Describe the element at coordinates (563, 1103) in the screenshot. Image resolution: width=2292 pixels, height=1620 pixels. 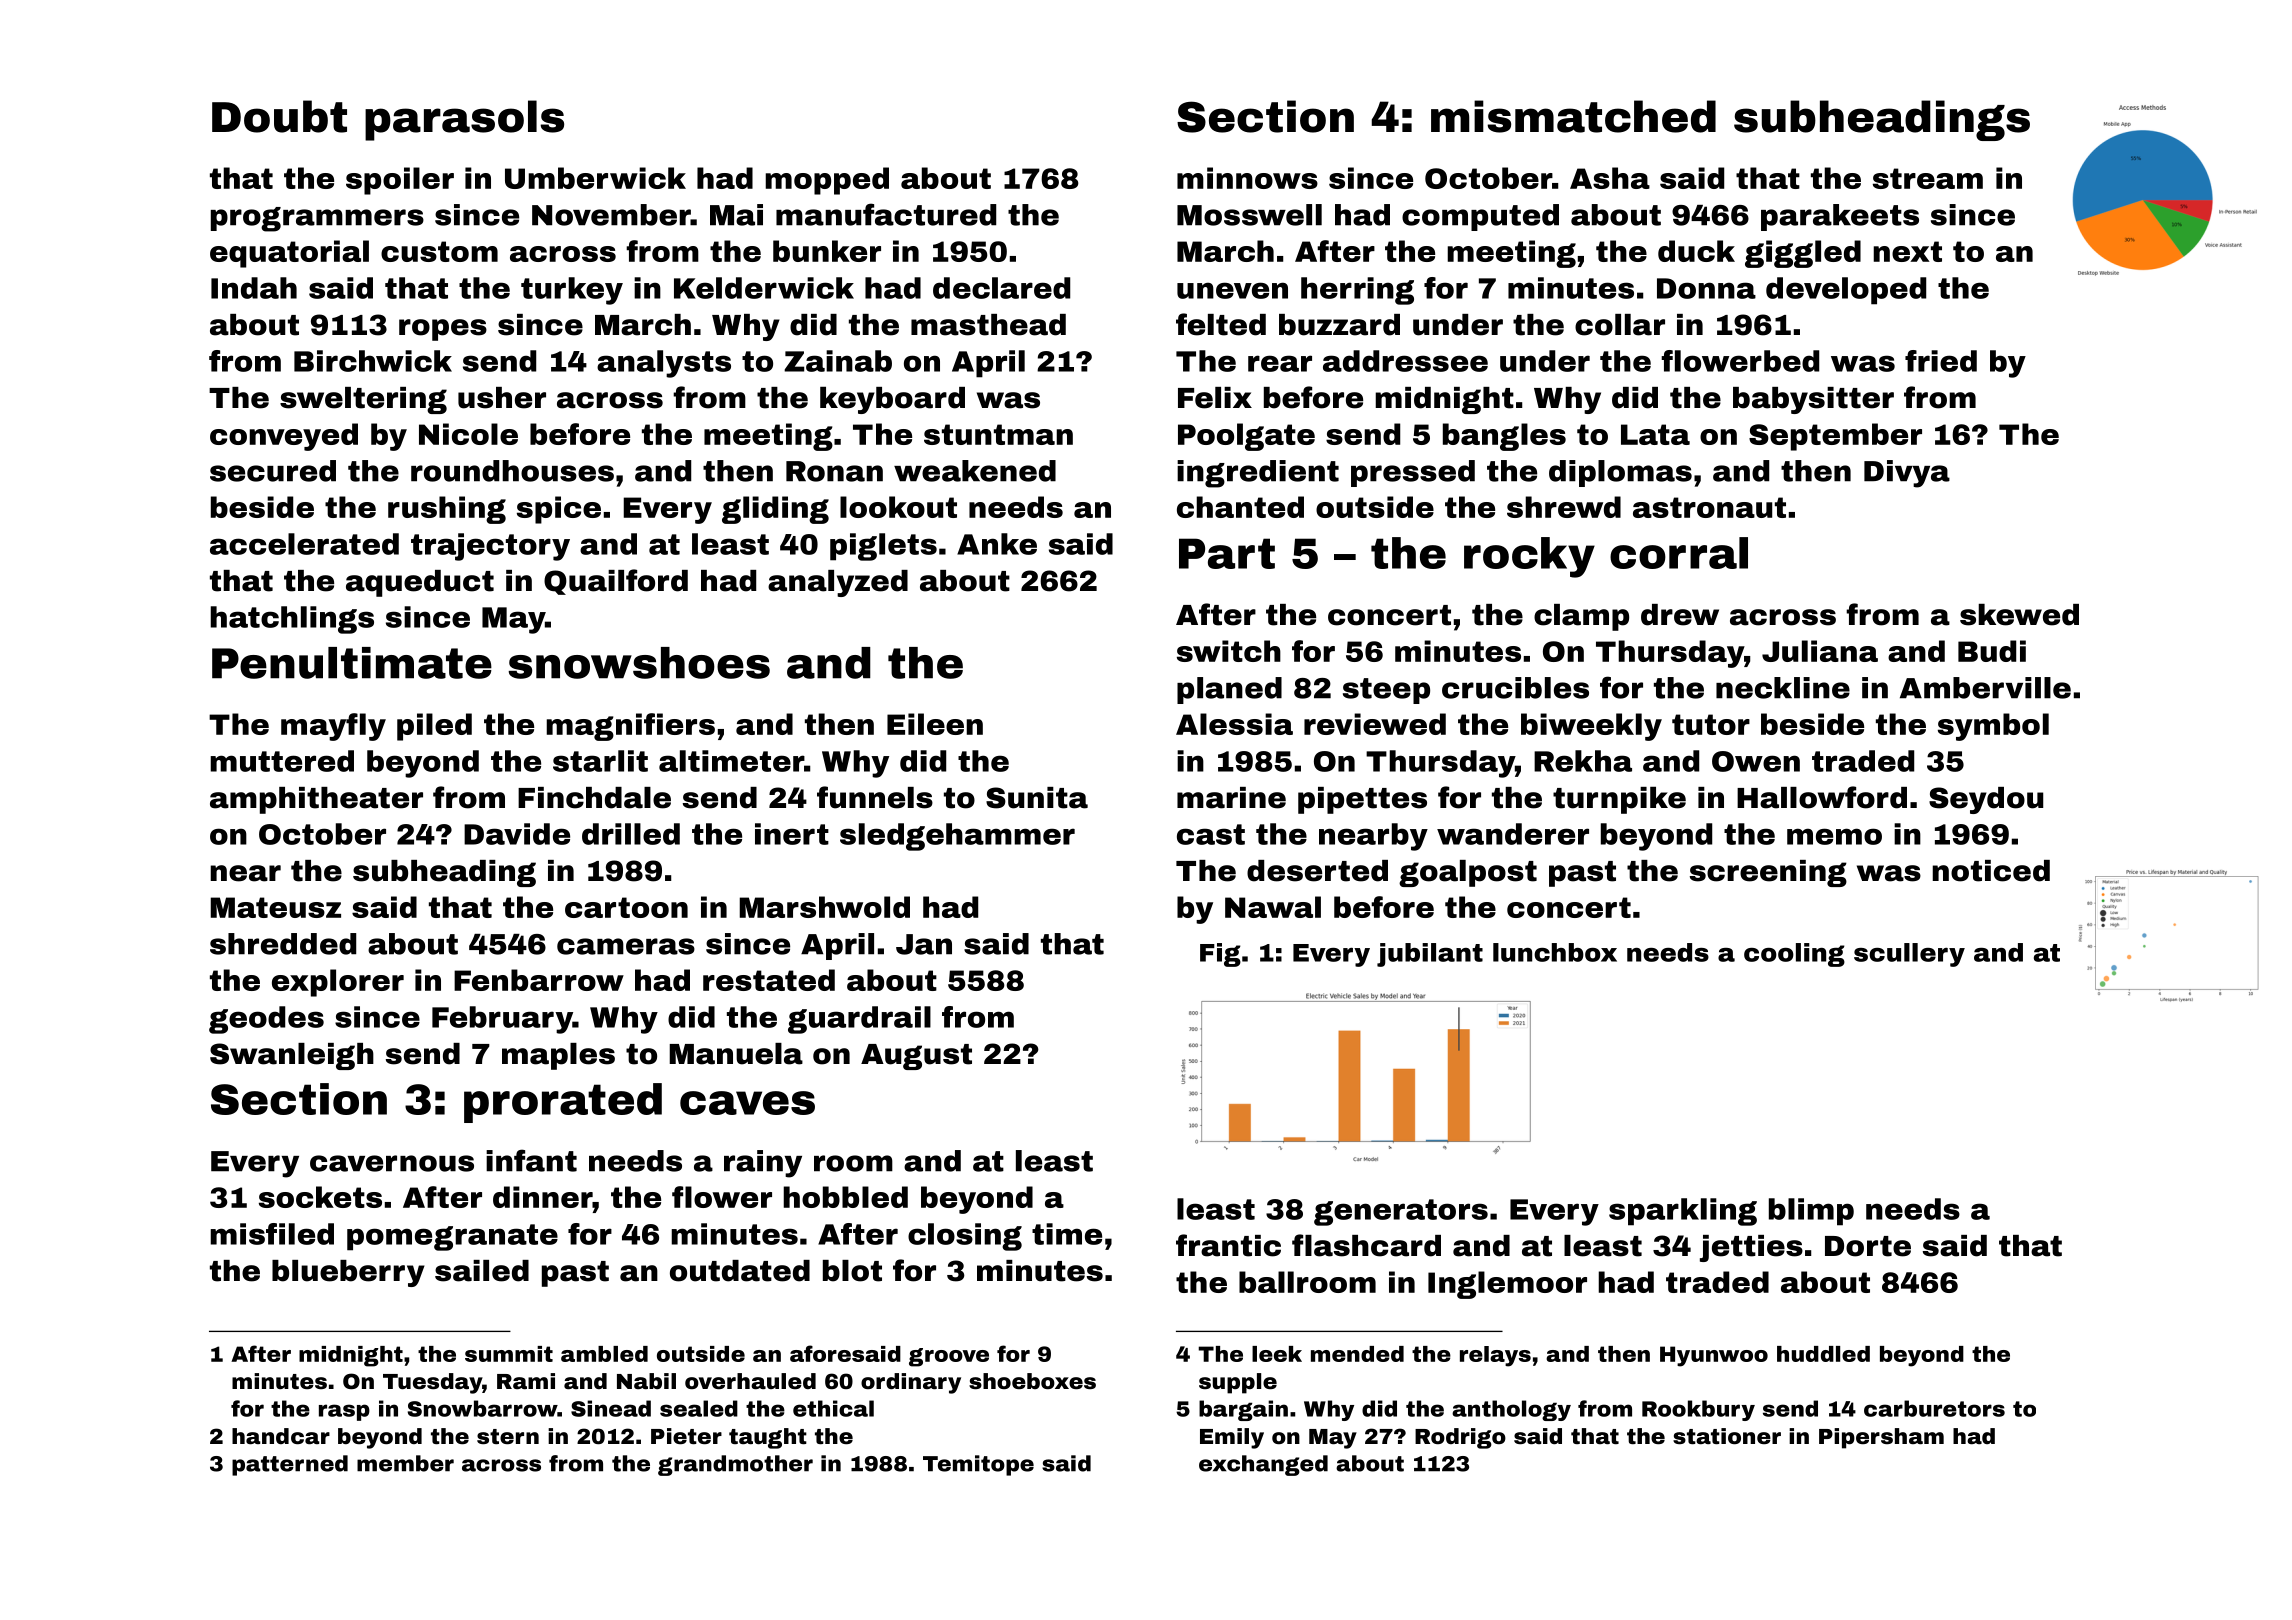
I see `prorated` at that location.
